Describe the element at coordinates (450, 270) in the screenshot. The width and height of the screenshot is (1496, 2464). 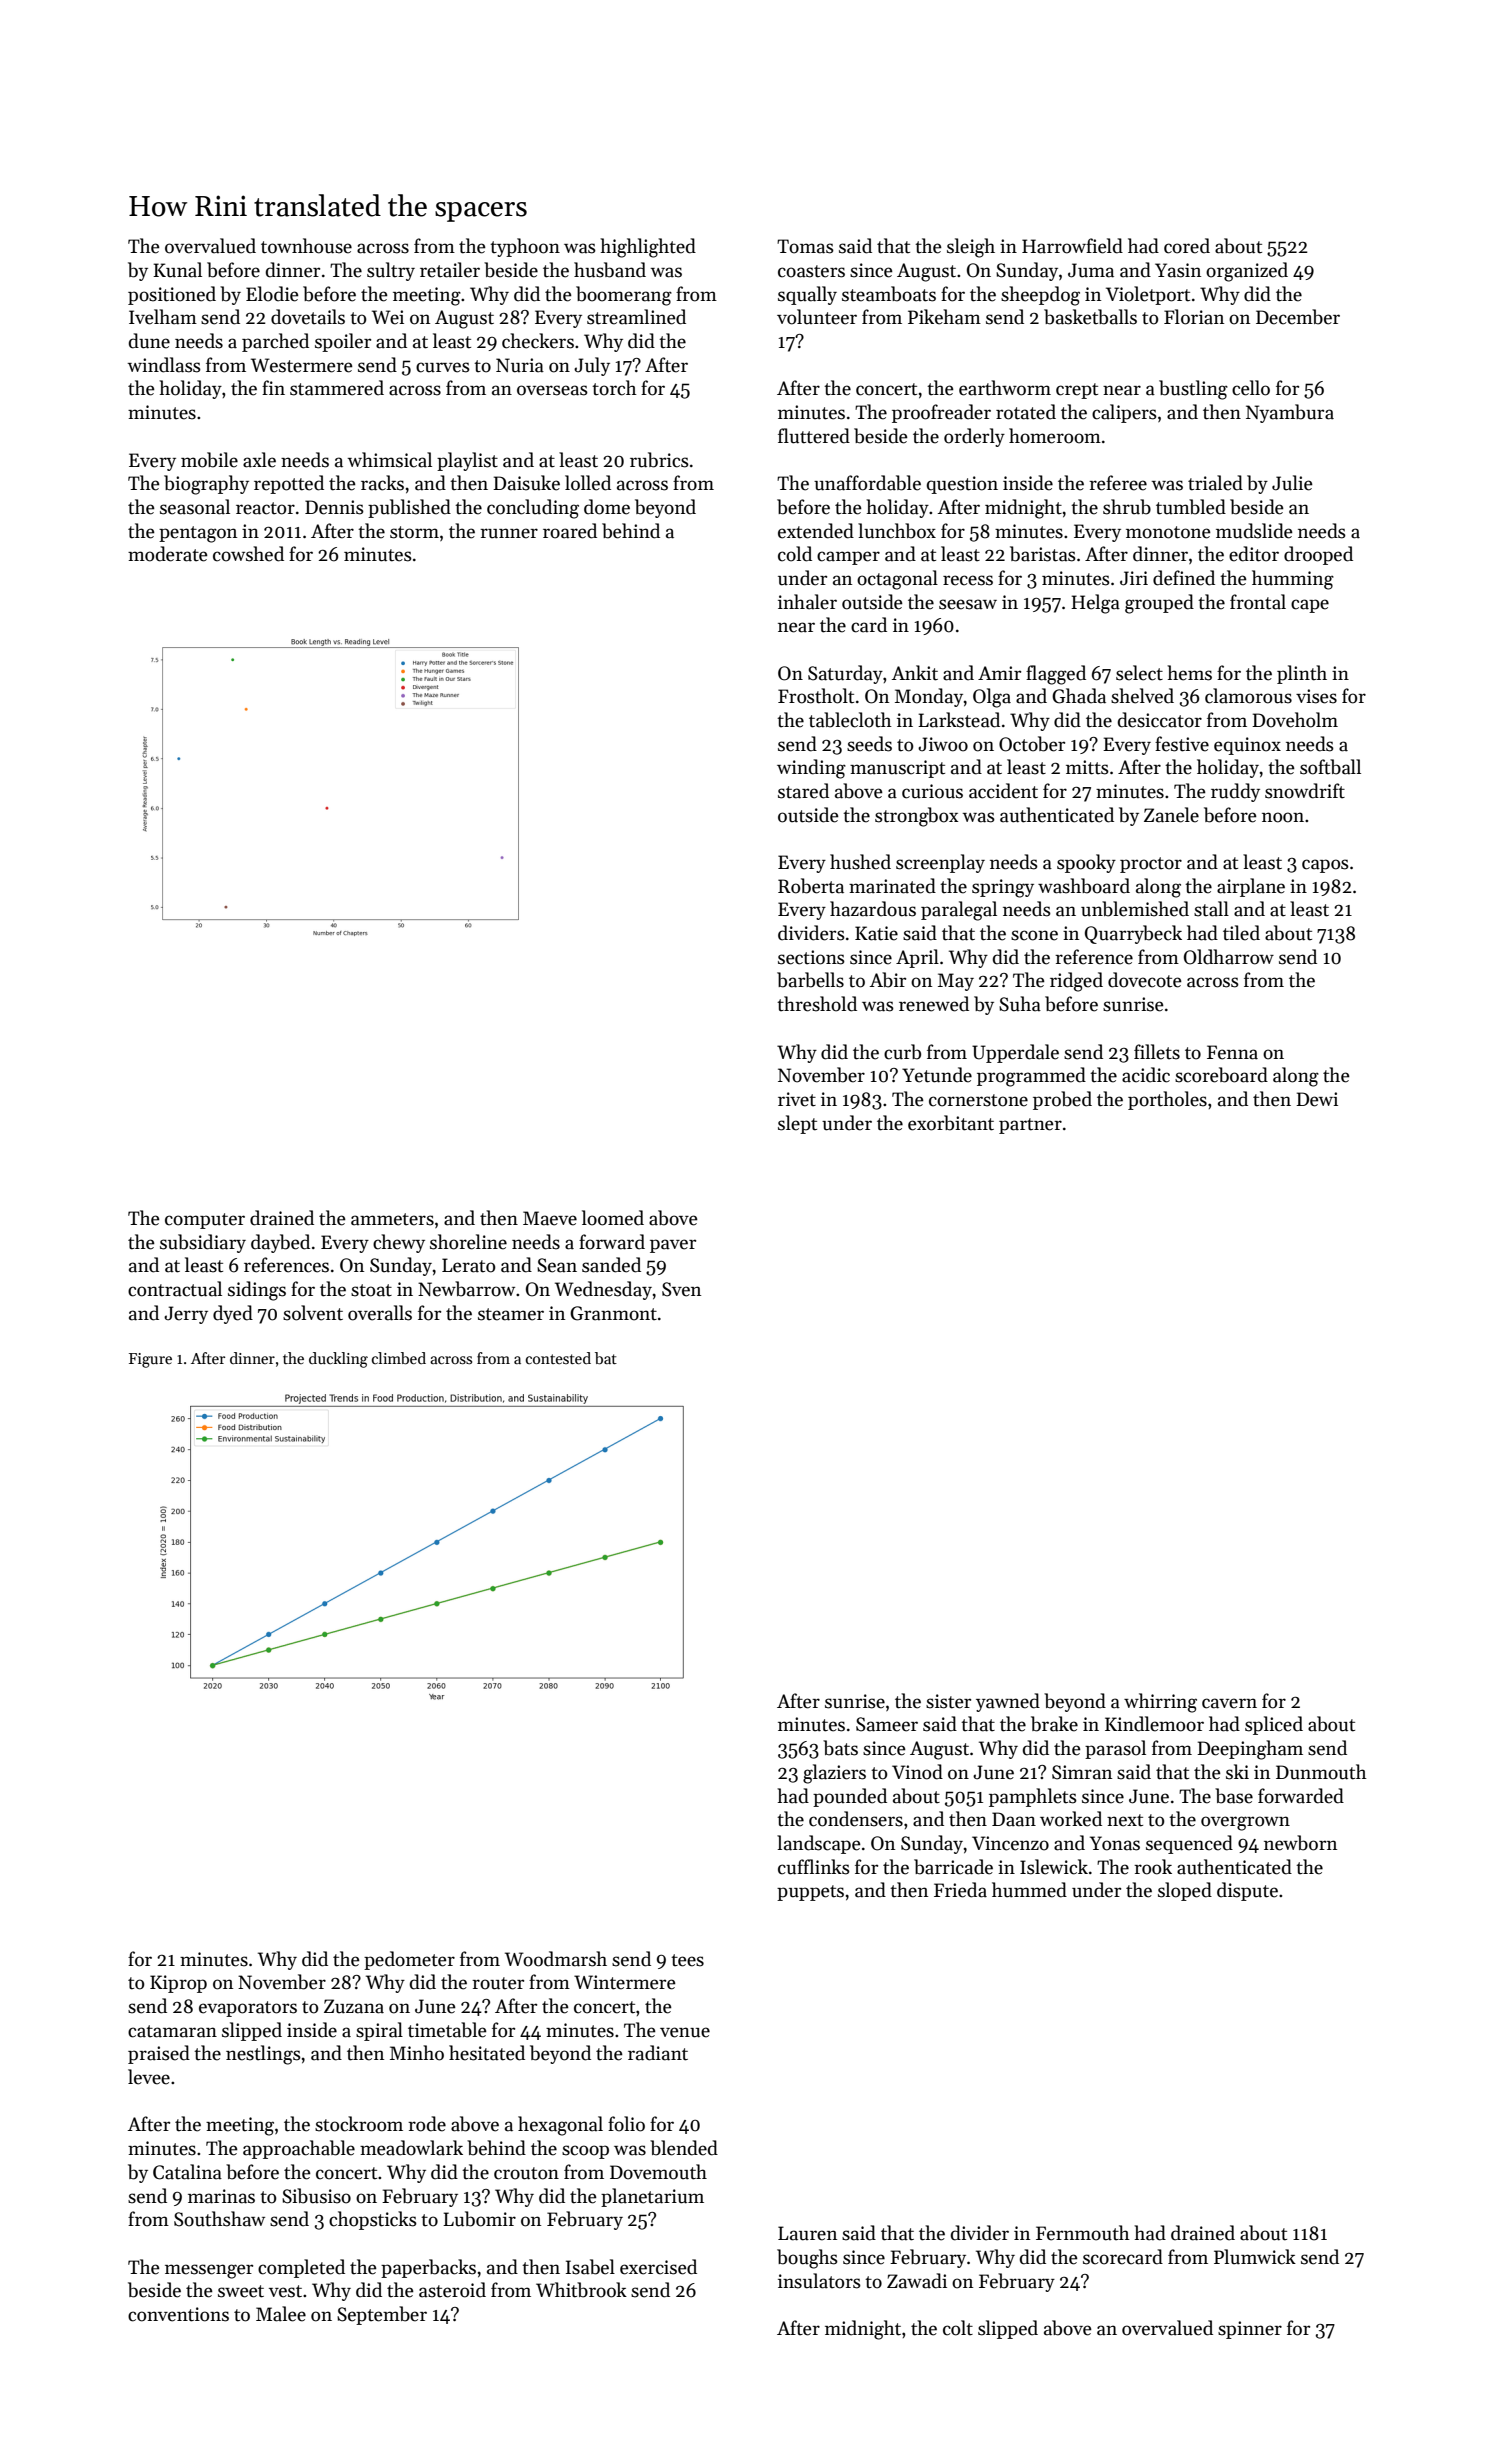
I see `retailer` at that location.
